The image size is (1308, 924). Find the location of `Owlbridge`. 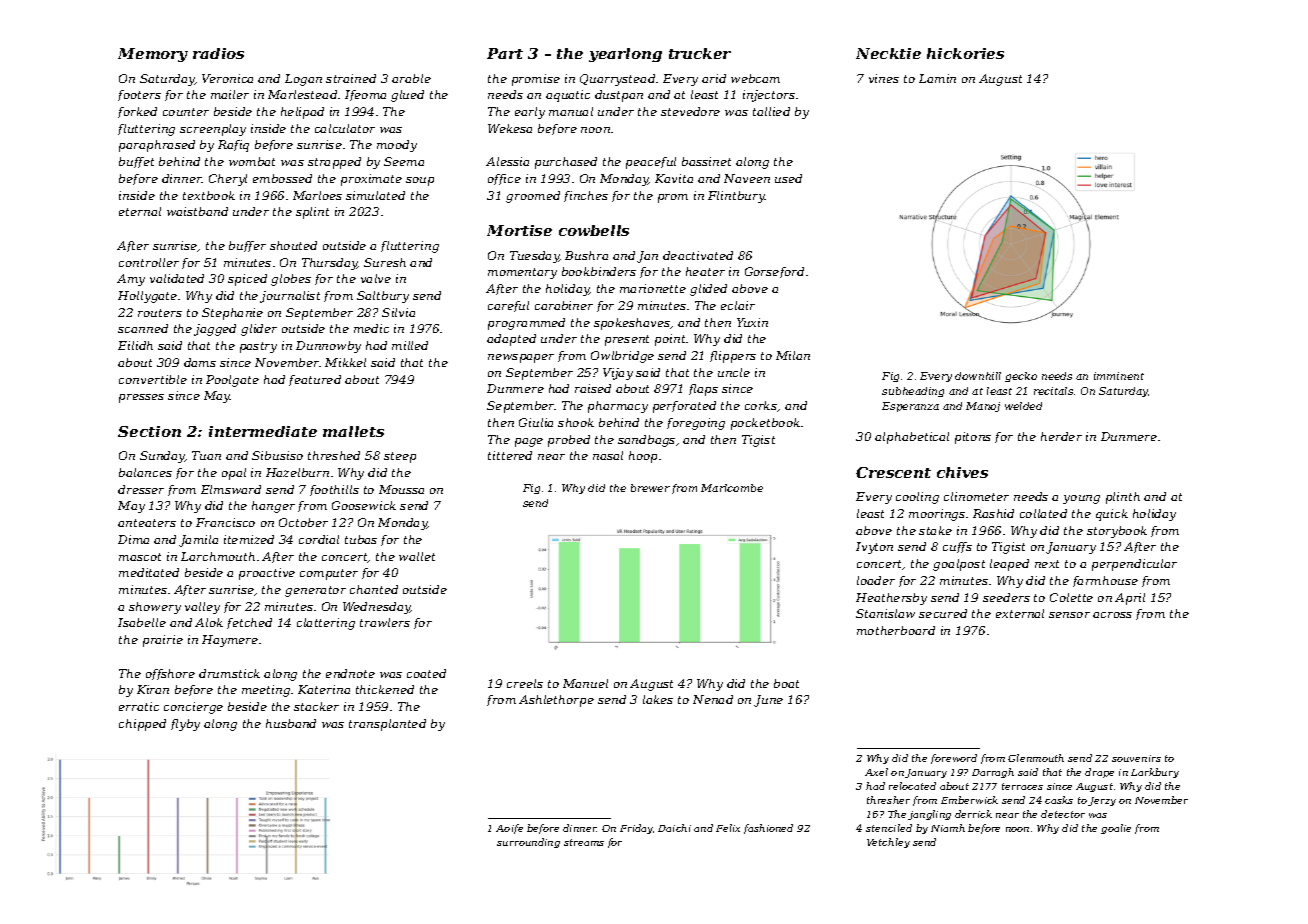

Owlbridge is located at coordinates (622, 357).
